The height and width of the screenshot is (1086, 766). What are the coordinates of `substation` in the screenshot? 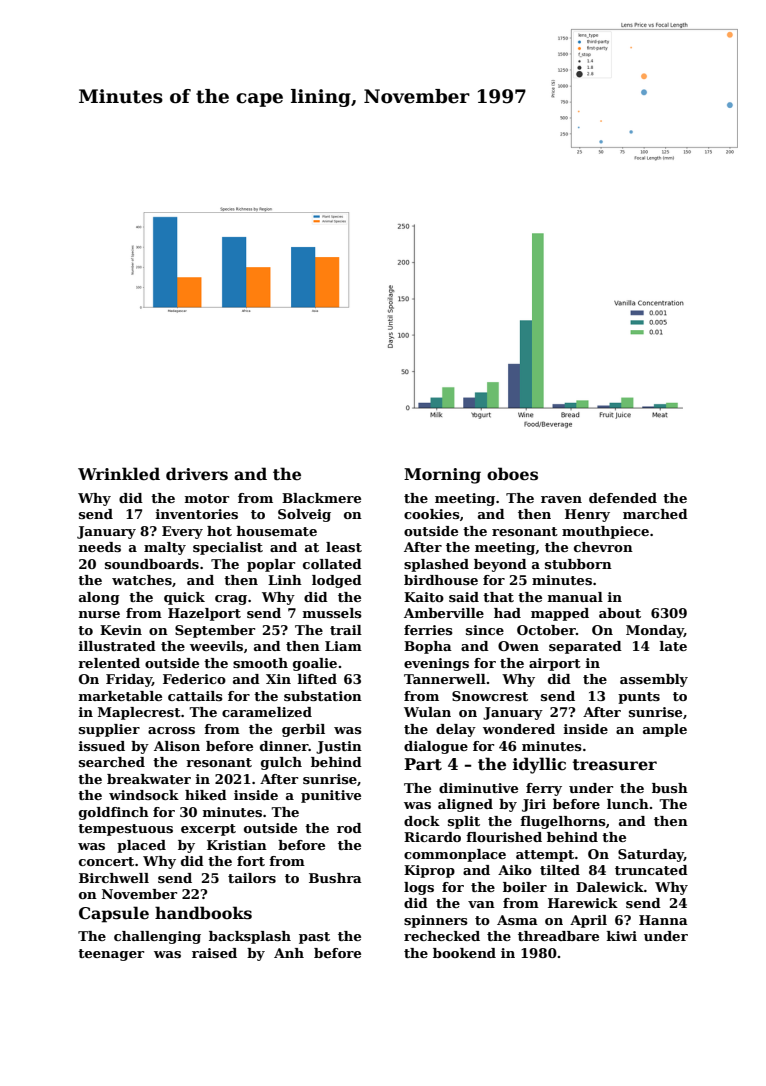 It's located at (323, 696).
